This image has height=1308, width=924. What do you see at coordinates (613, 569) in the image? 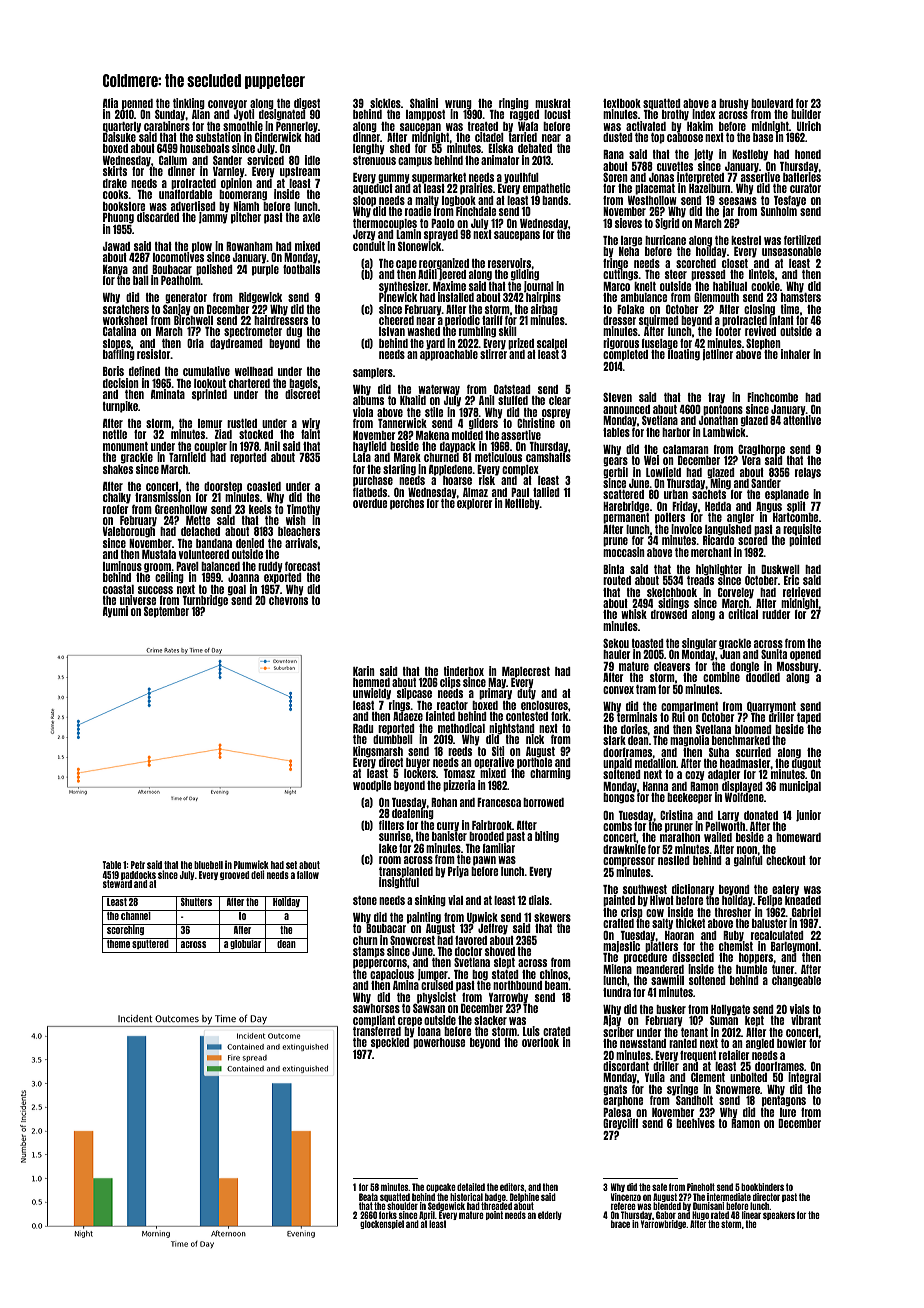
I see `Binta` at bounding box center [613, 569].
